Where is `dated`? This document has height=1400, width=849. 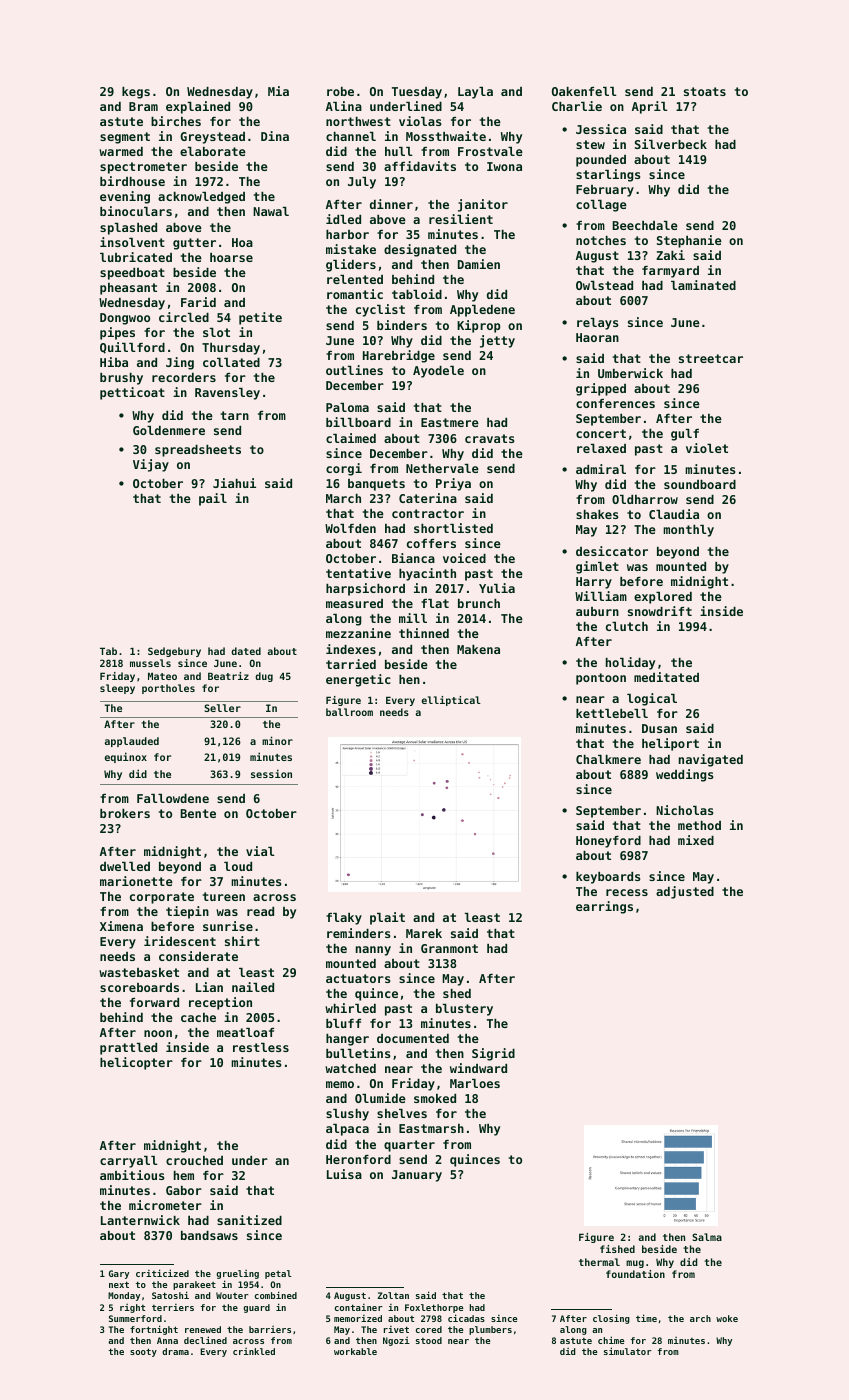
dated is located at coordinates (246, 651).
